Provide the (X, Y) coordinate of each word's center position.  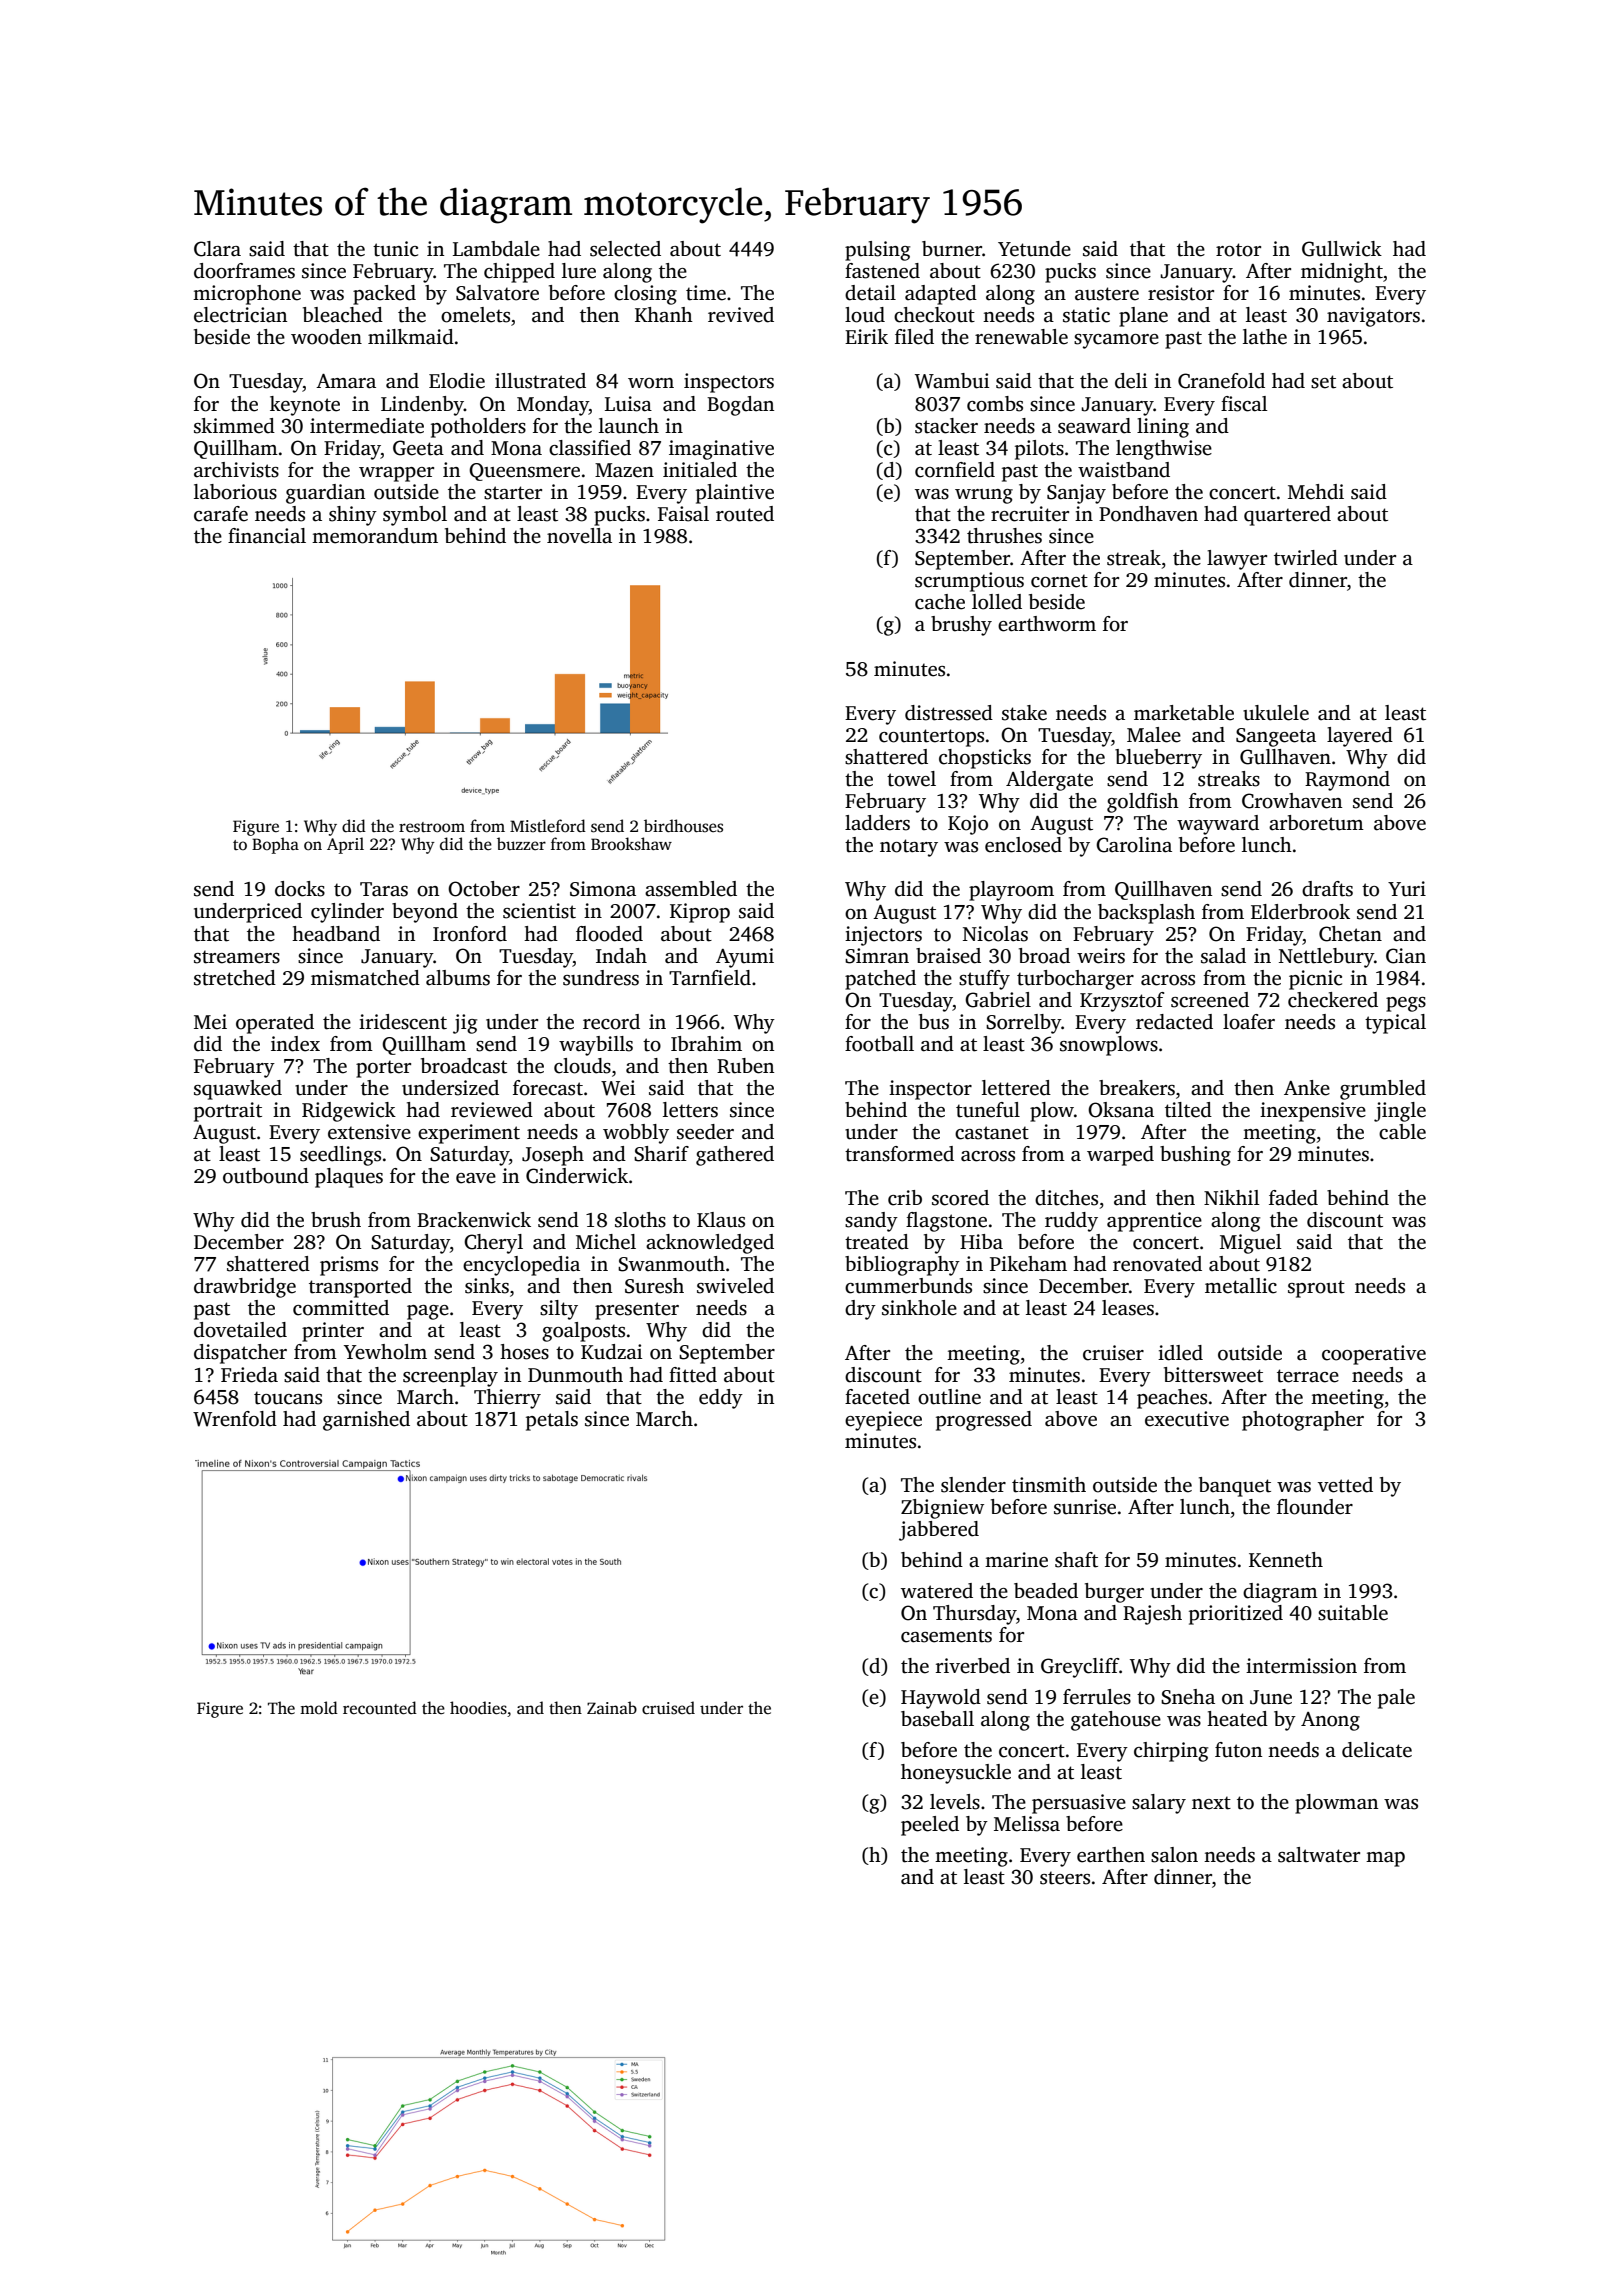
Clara (217, 249)
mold (319, 1707)
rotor (1238, 250)
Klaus (721, 1220)
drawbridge (245, 1288)
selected (625, 249)
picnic (1315, 980)
